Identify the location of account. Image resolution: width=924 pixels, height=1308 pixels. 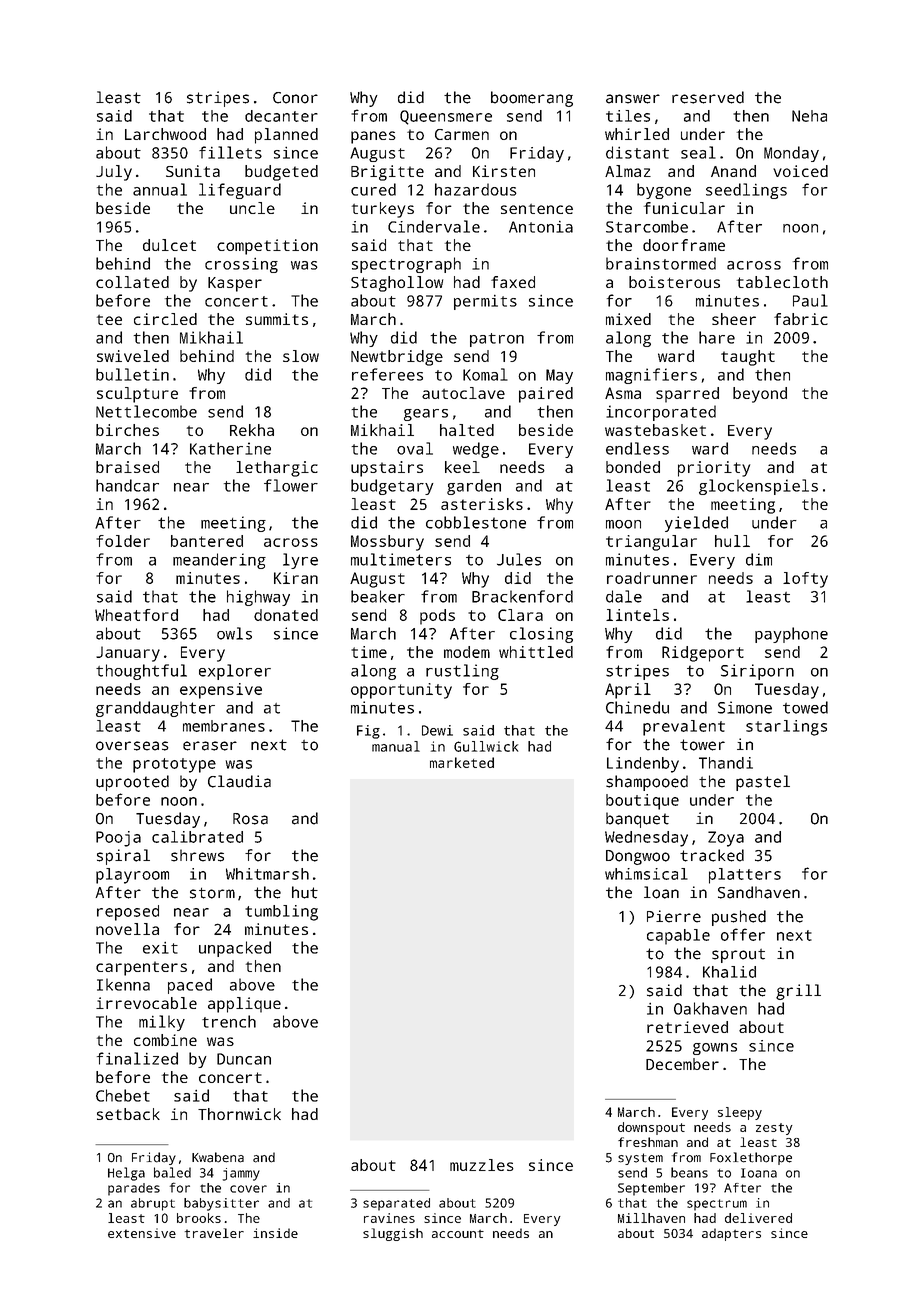
(458, 1234).
